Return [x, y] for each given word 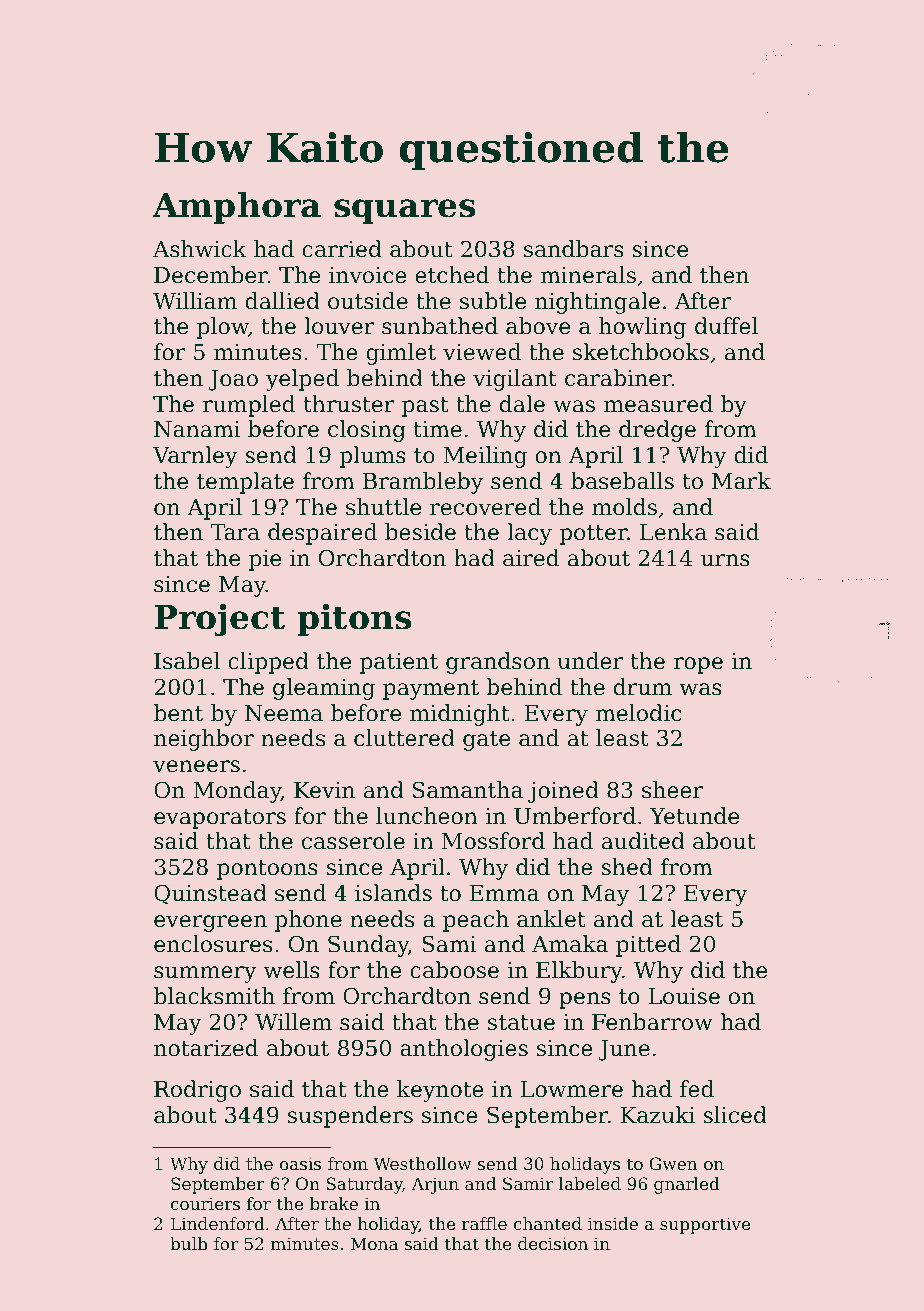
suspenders [350, 1117]
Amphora [236, 208]
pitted [648, 946]
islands [393, 893]
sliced [735, 1115]
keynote [440, 1091]
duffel [726, 326]
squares [404, 211]
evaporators [220, 819]
